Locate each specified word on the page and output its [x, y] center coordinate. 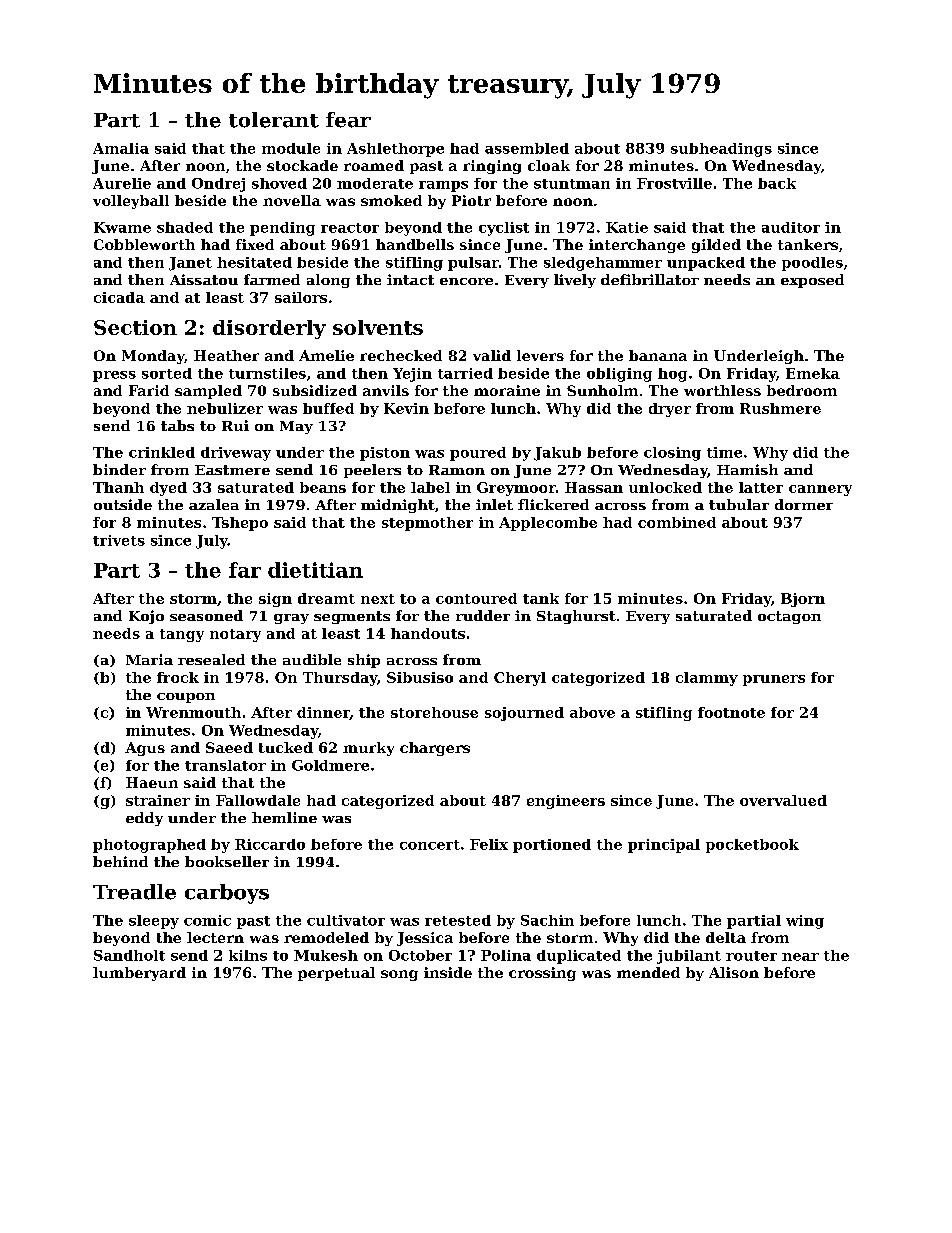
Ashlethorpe [395, 150]
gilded [716, 246]
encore [466, 281]
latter [761, 487]
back [777, 183]
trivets [119, 540]
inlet [494, 504]
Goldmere [330, 765]
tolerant [274, 120]
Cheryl [520, 679]
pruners [774, 680]
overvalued [783, 800]
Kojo [146, 617]
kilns [248, 955]
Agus [145, 749]
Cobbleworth [144, 244]
